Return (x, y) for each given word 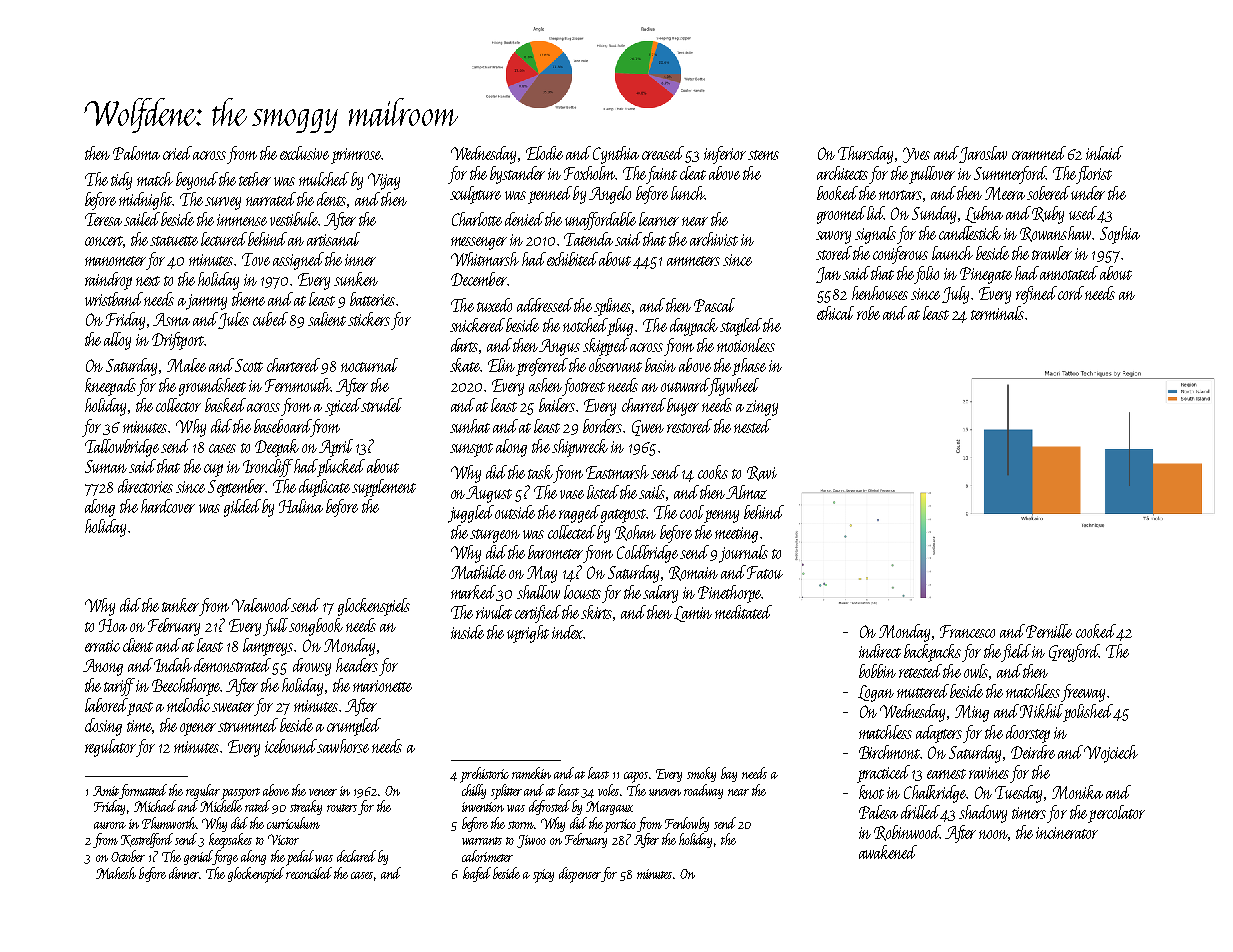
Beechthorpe (186, 687)
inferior (725, 155)
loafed (477, 874)
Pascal (714, 305)
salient (327, 319)
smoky (701, 774)
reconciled (309, 873)
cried (177, 153)
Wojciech (1111, 754)
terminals (997, 313)
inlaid (1104, 153)
